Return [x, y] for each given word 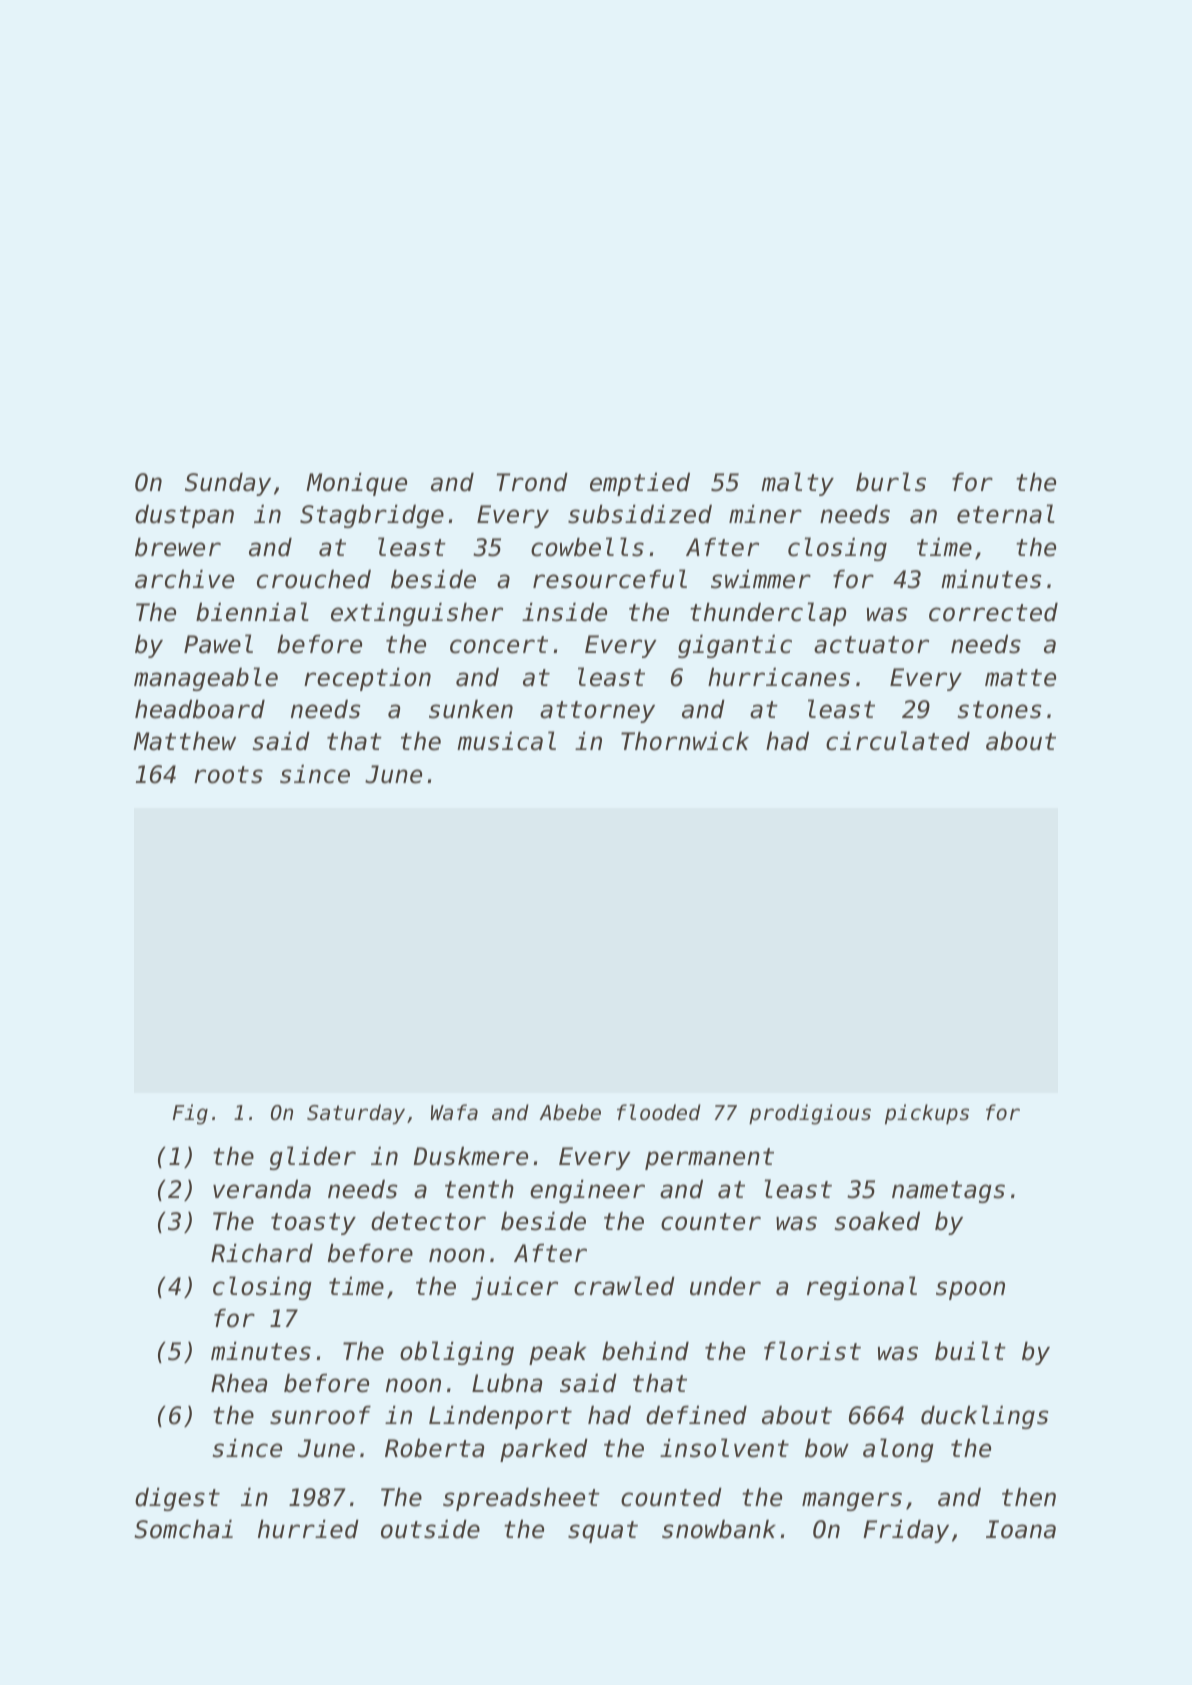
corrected [993, 612]
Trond [532, 482]
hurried [308, 1529]
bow [827, 1448]
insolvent [724, 1448]
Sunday [228, 484]
